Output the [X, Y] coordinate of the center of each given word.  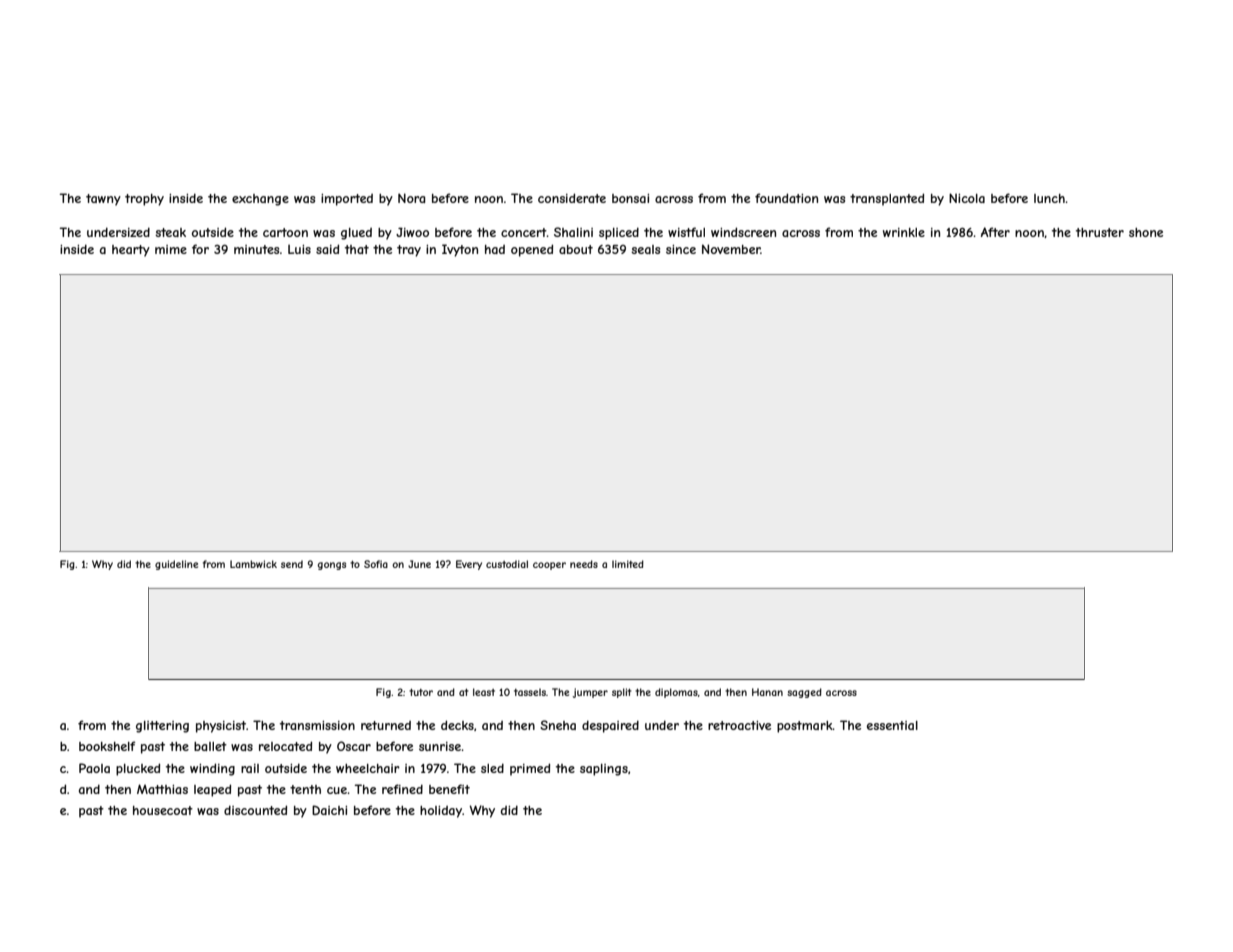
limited [628, 564]
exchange [260, 200]
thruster [1100, 232]
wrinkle [904, 232]
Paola [94, 768]
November [731, 249]
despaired [610, 726]
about [576, 249]
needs [584, 564]
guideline [176, 565]
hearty [131, 251]
